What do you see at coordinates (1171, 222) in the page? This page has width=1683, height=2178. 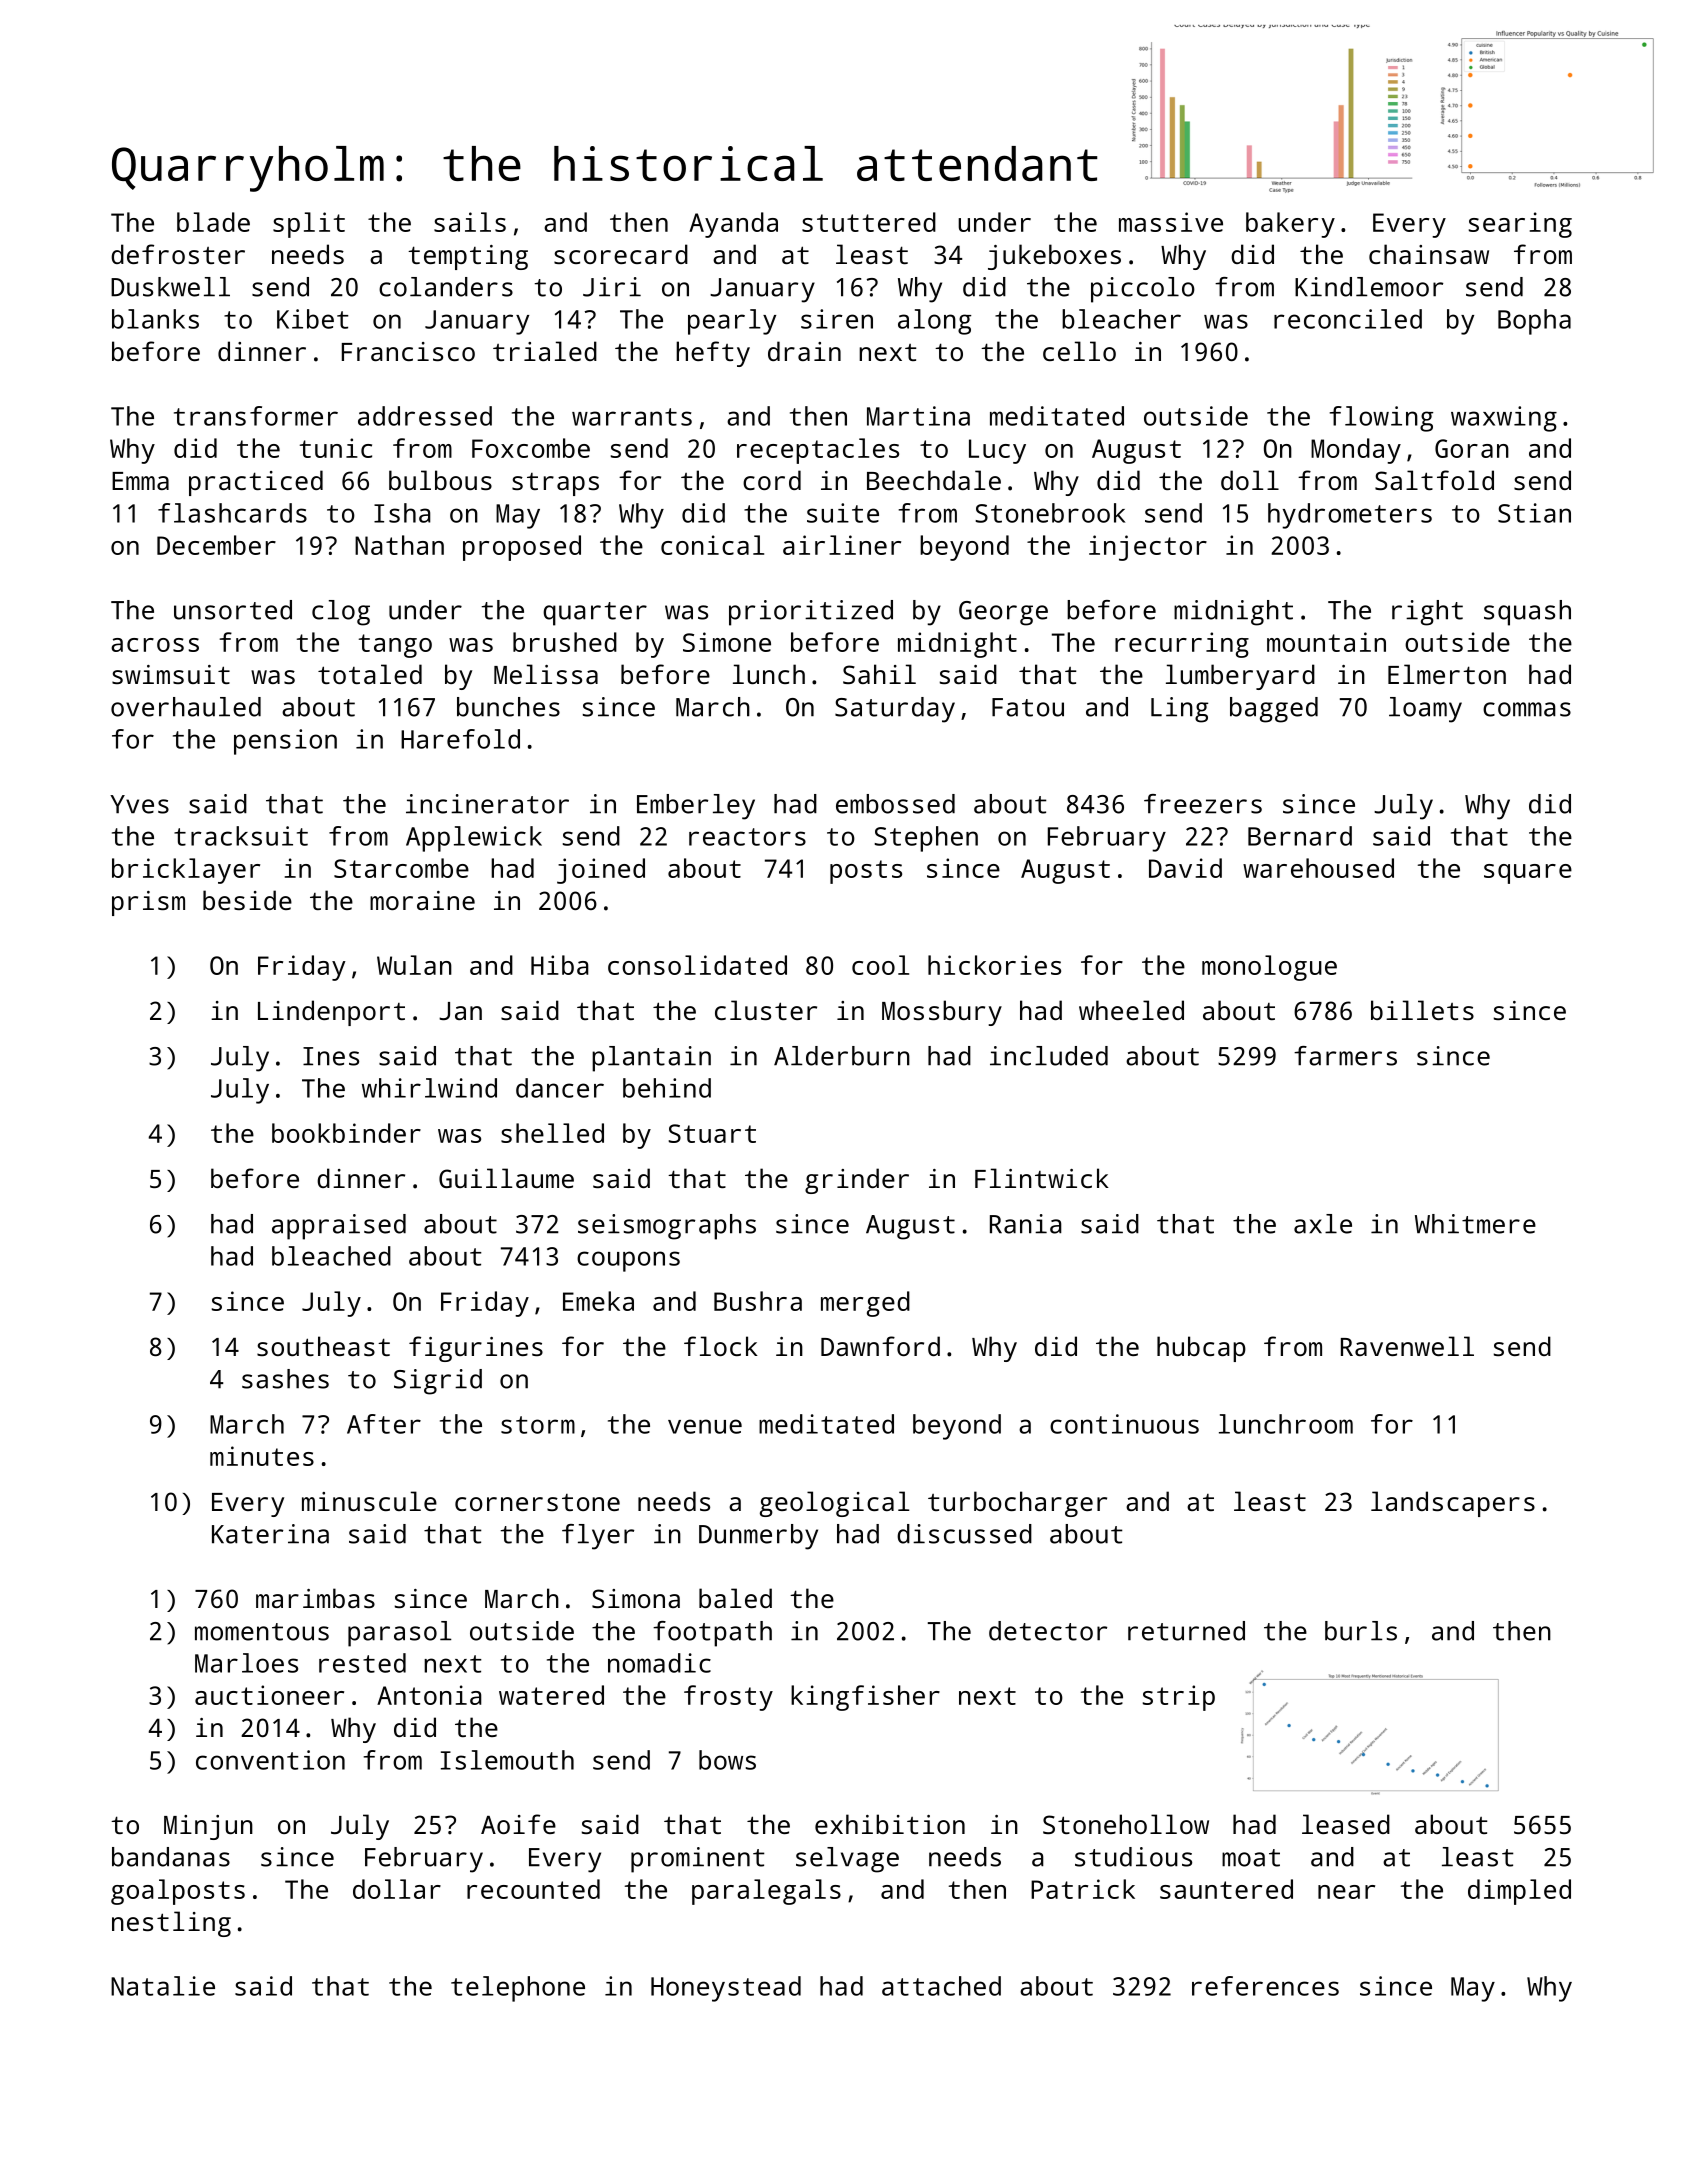 I see `massive` at bounding box center [1171, 222].
